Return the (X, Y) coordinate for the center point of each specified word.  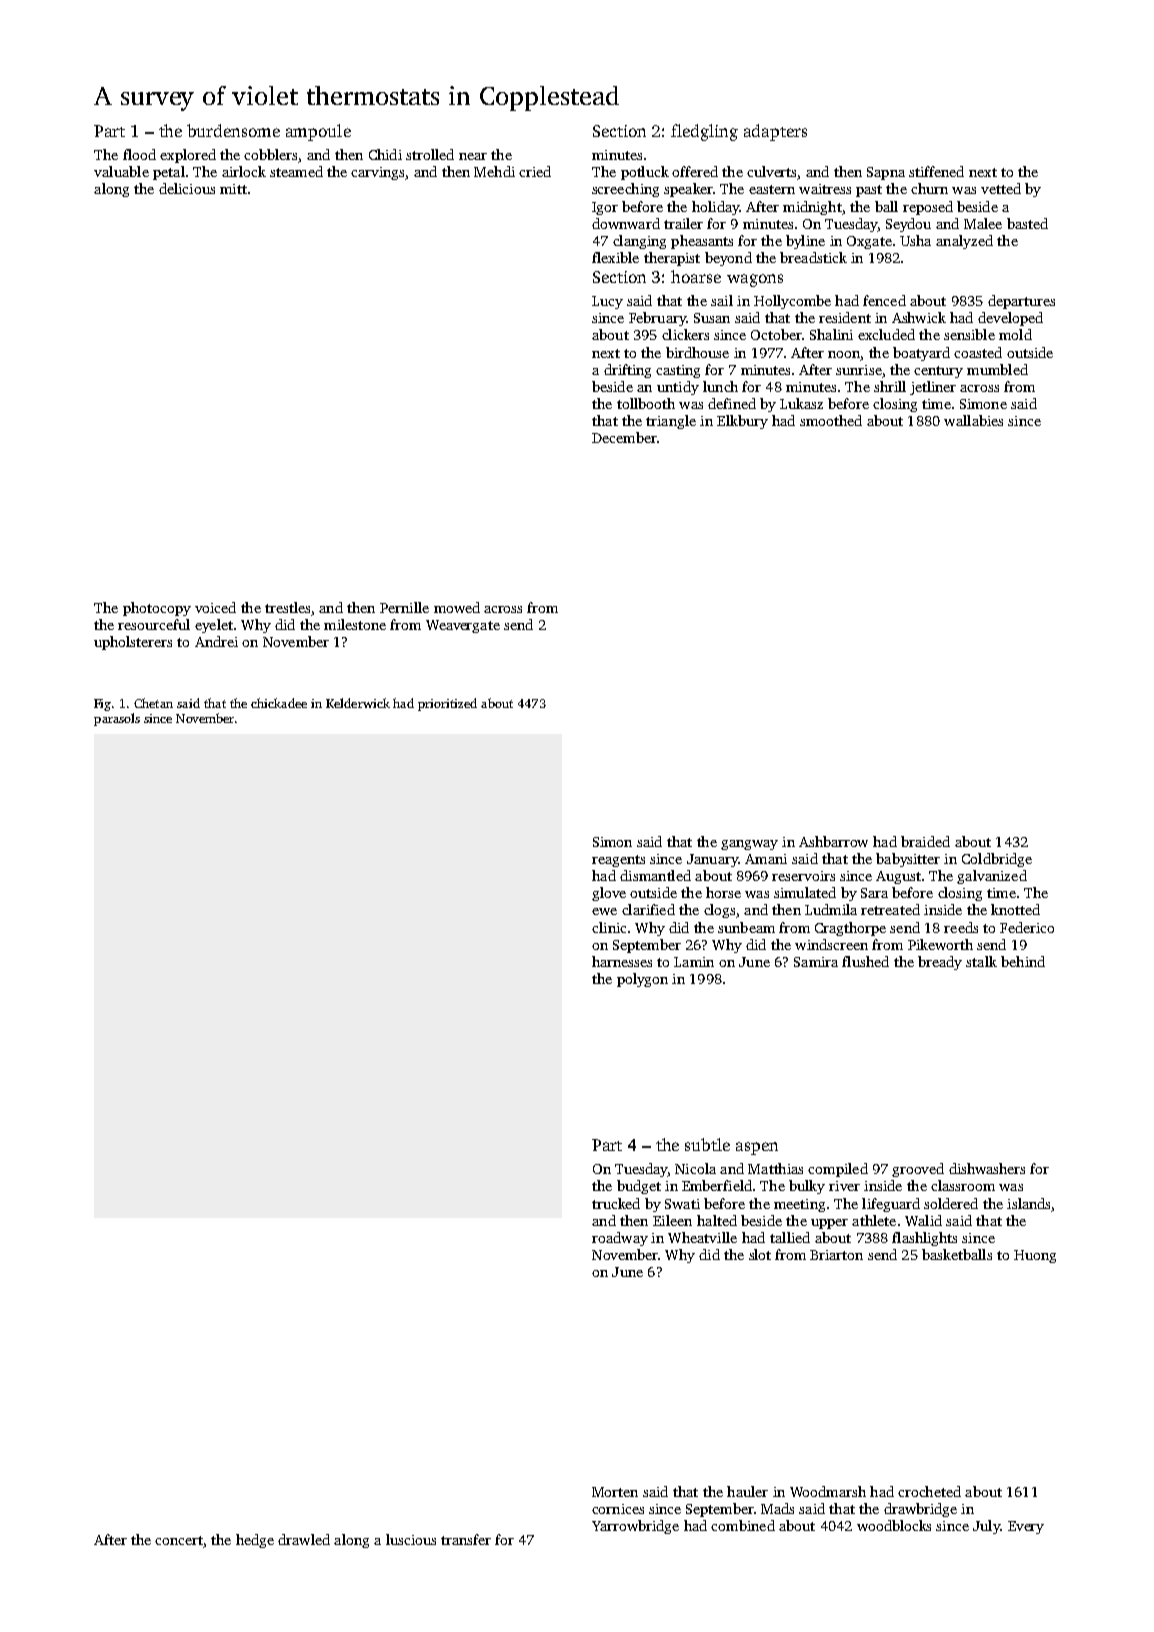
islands (1028, 1203)
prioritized (447, 704)
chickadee (279, 703)
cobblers (270, 154)
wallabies (973, 420)
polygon (642, 980)
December (624, 437)
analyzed (964, 242)
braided (925, 841)
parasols (117, 719)
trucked (616, 1203)
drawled (304, 1539)
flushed (865, 961)
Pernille (404, 607)
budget (639, 1187)
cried (535, 171)
